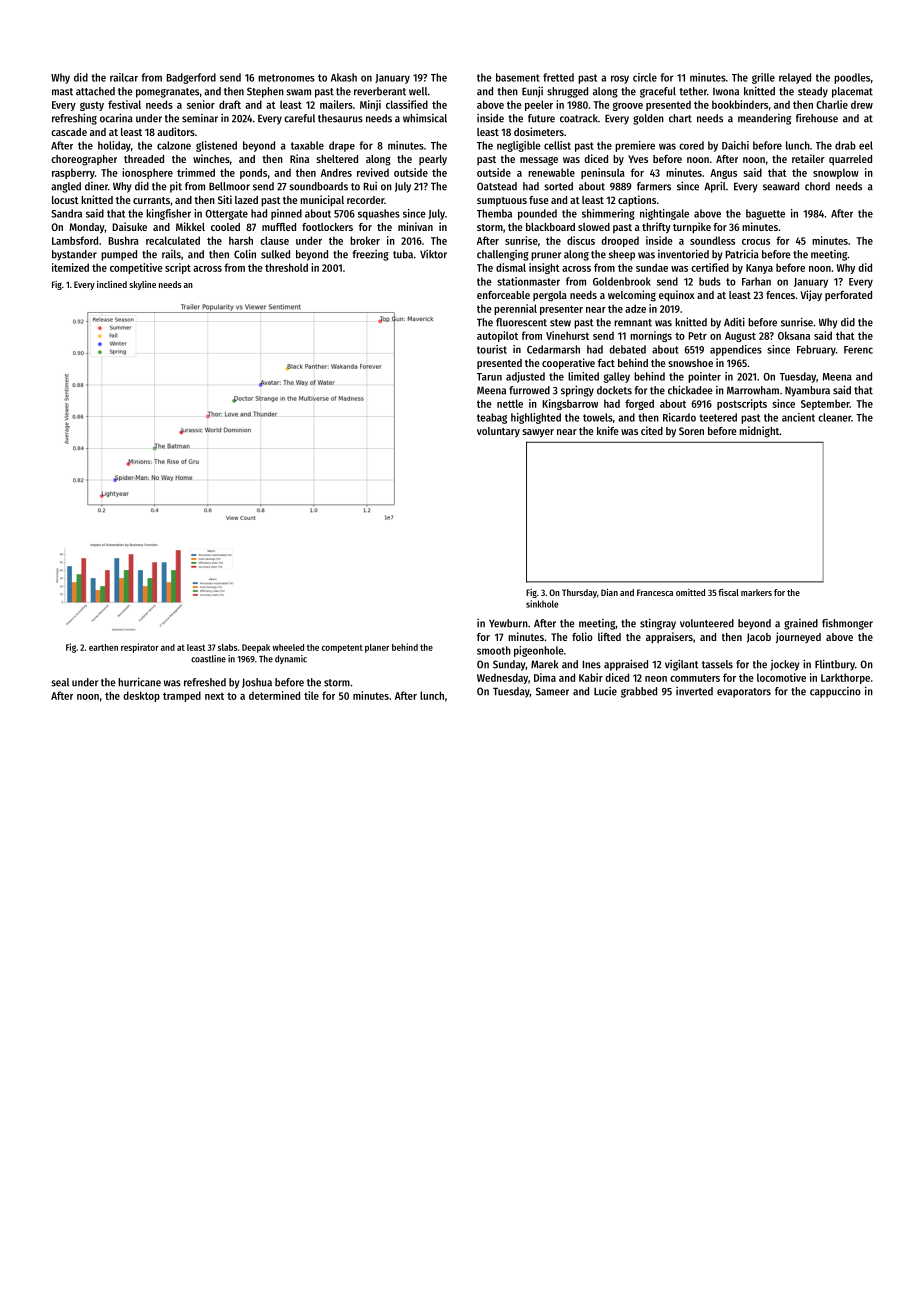  What do you see at coordinates (538, 433) in the page?
I see `sawyer` at bounding box center [538, 433].
